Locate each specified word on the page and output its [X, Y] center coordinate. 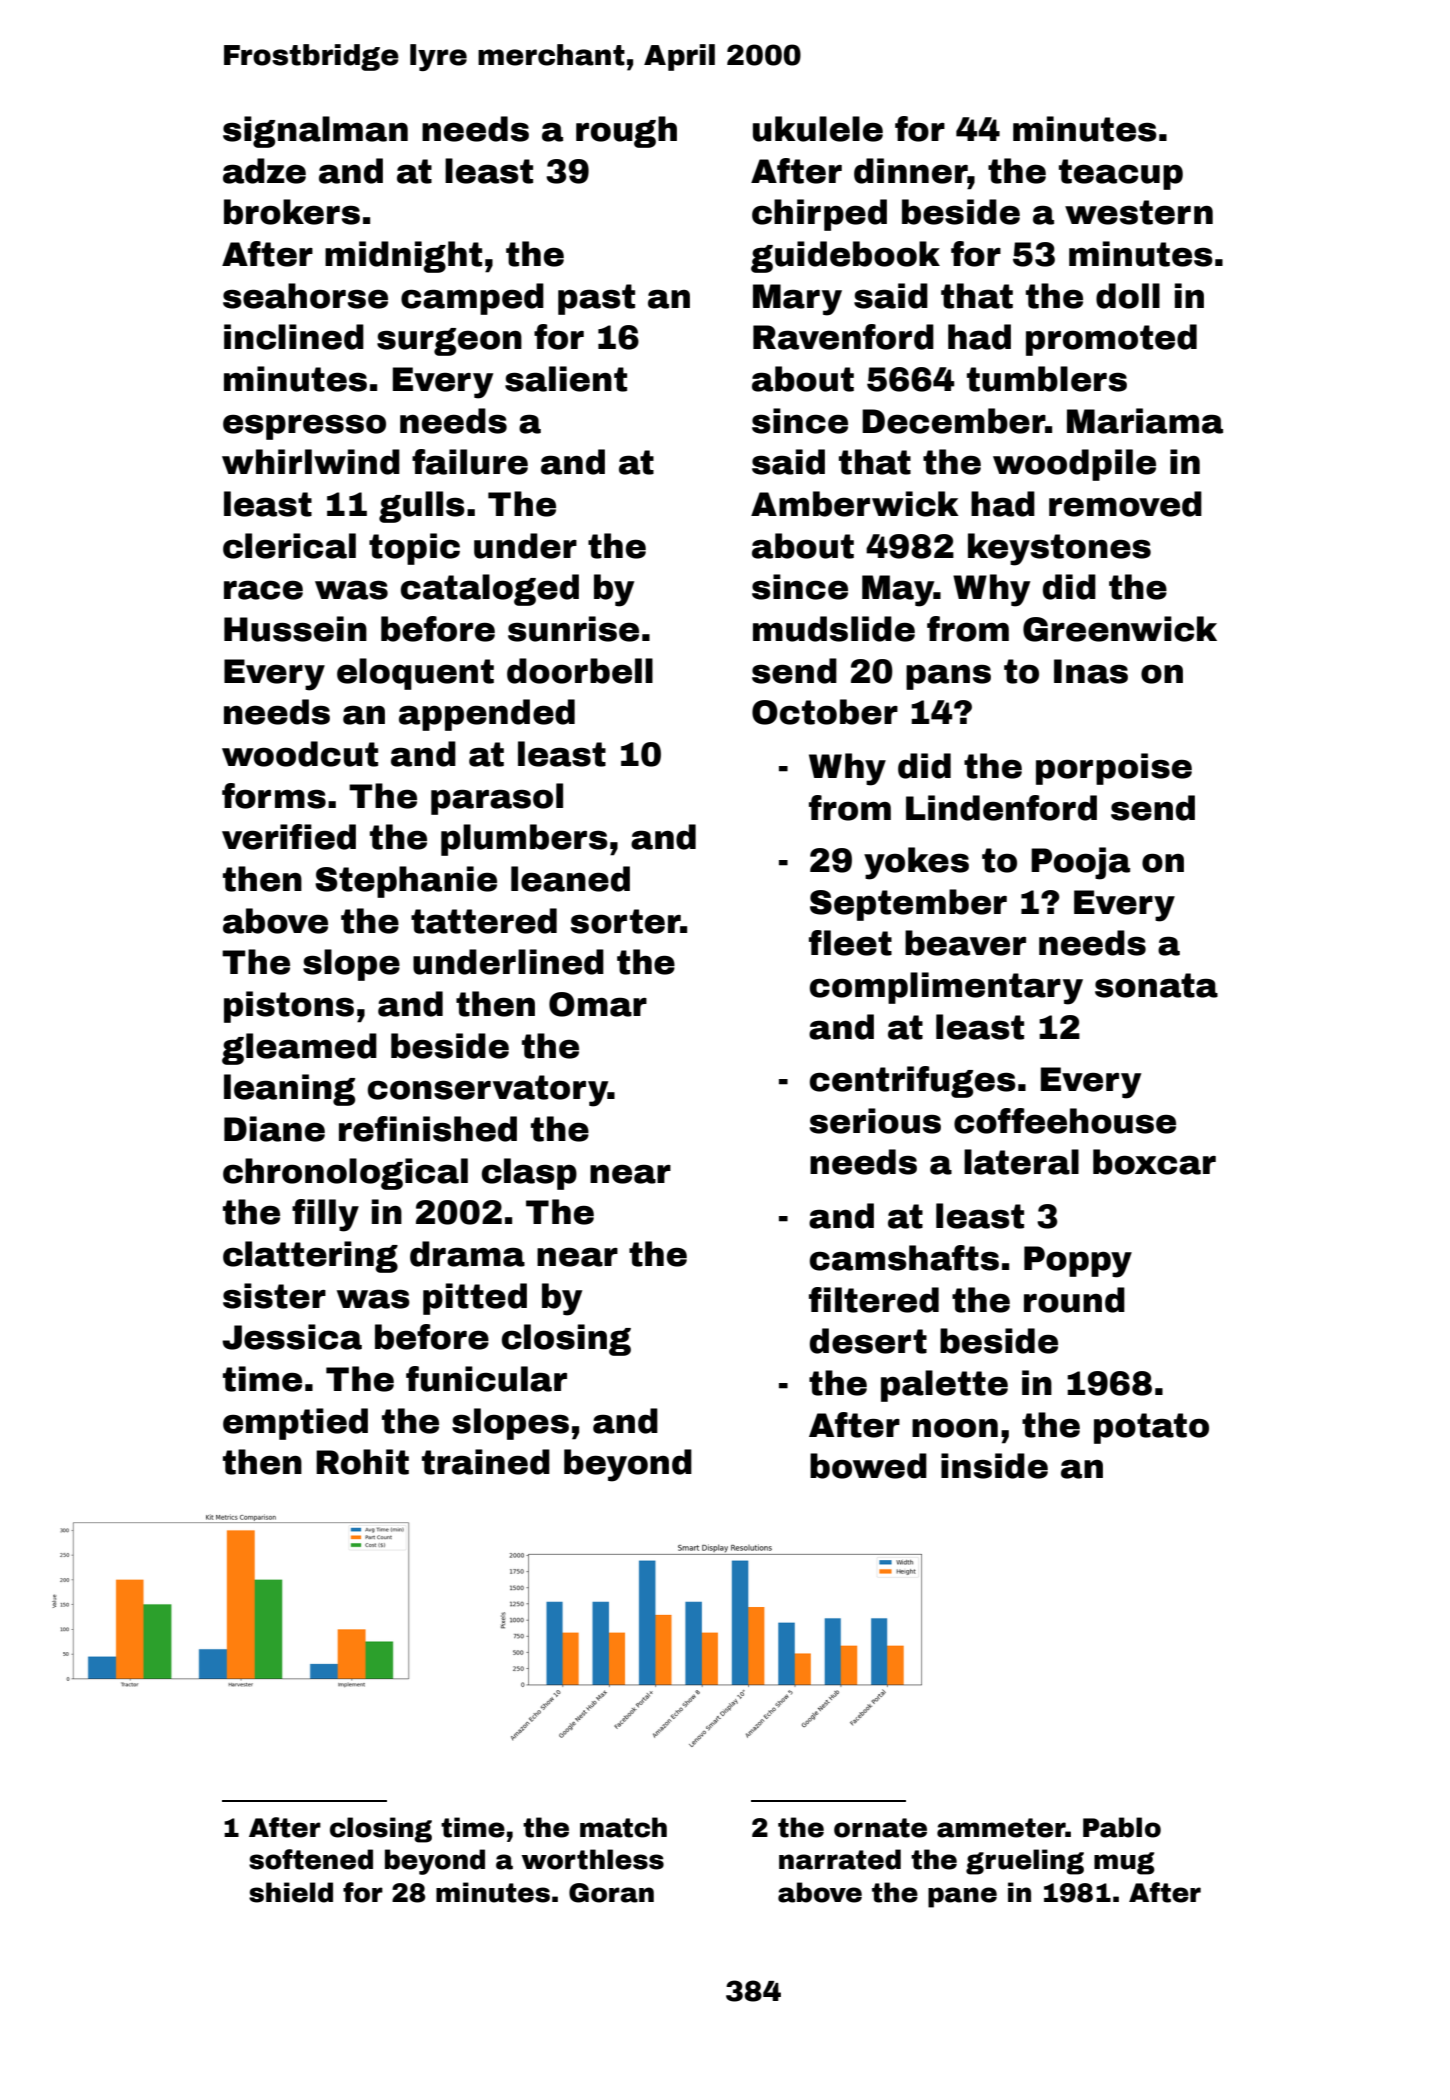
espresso [304, 427]
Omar [598, 1004]
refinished [428, 1129]
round [1074, 1300]
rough [626, 132]
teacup [1121, 174]
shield [291, 1892]
